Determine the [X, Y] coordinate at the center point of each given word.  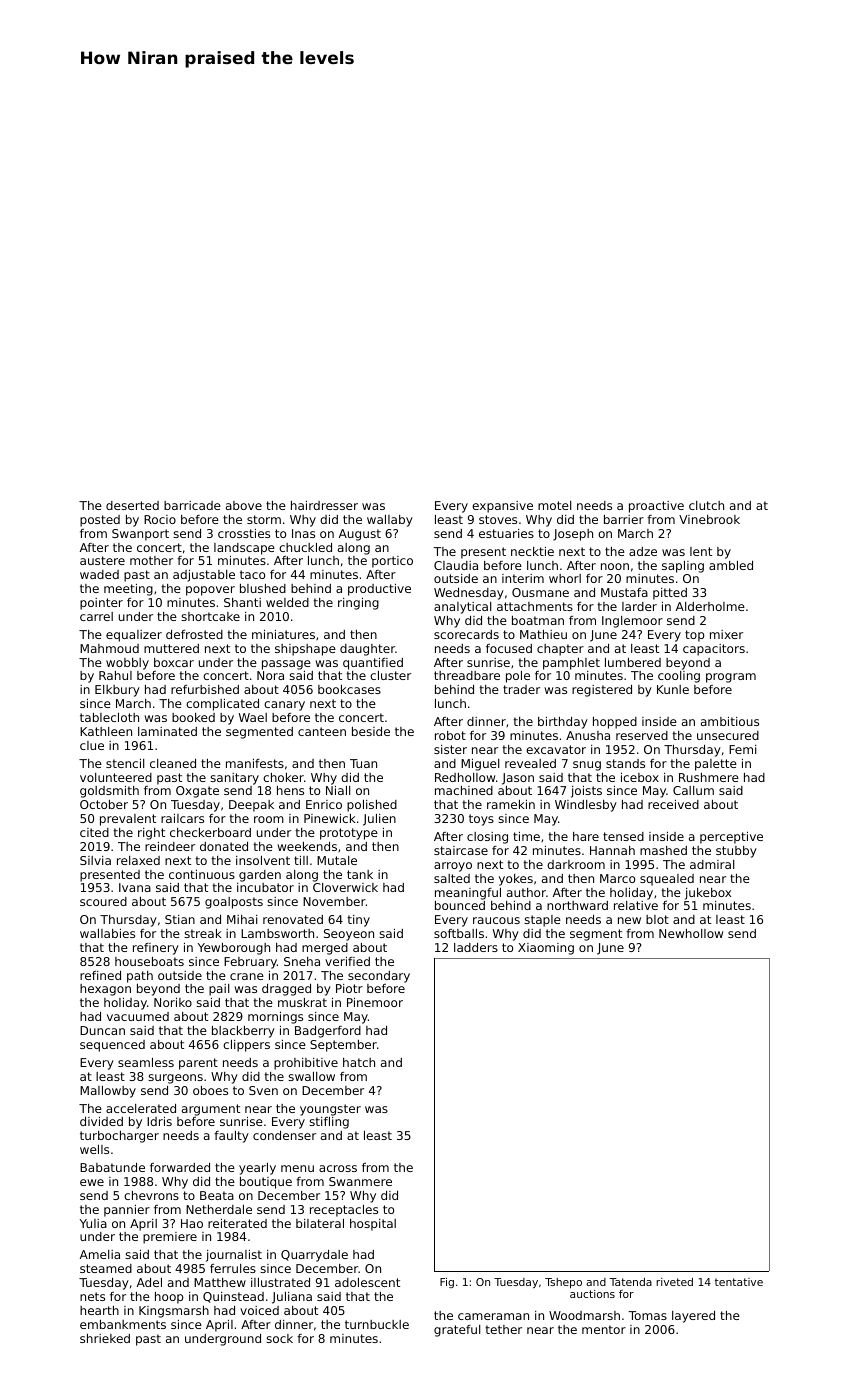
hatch [359, 1062]
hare [586, 836]
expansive [502, 507]
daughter [367, 650]
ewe [92, 1182]
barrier [624, 519]
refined [100, 975]
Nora [270, 675]
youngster [330, 1110]
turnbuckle [377, 1324]
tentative [739, 1282]
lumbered [633, 662]
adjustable [204, 576]
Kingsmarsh [174, 1312]
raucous [496, 920]
